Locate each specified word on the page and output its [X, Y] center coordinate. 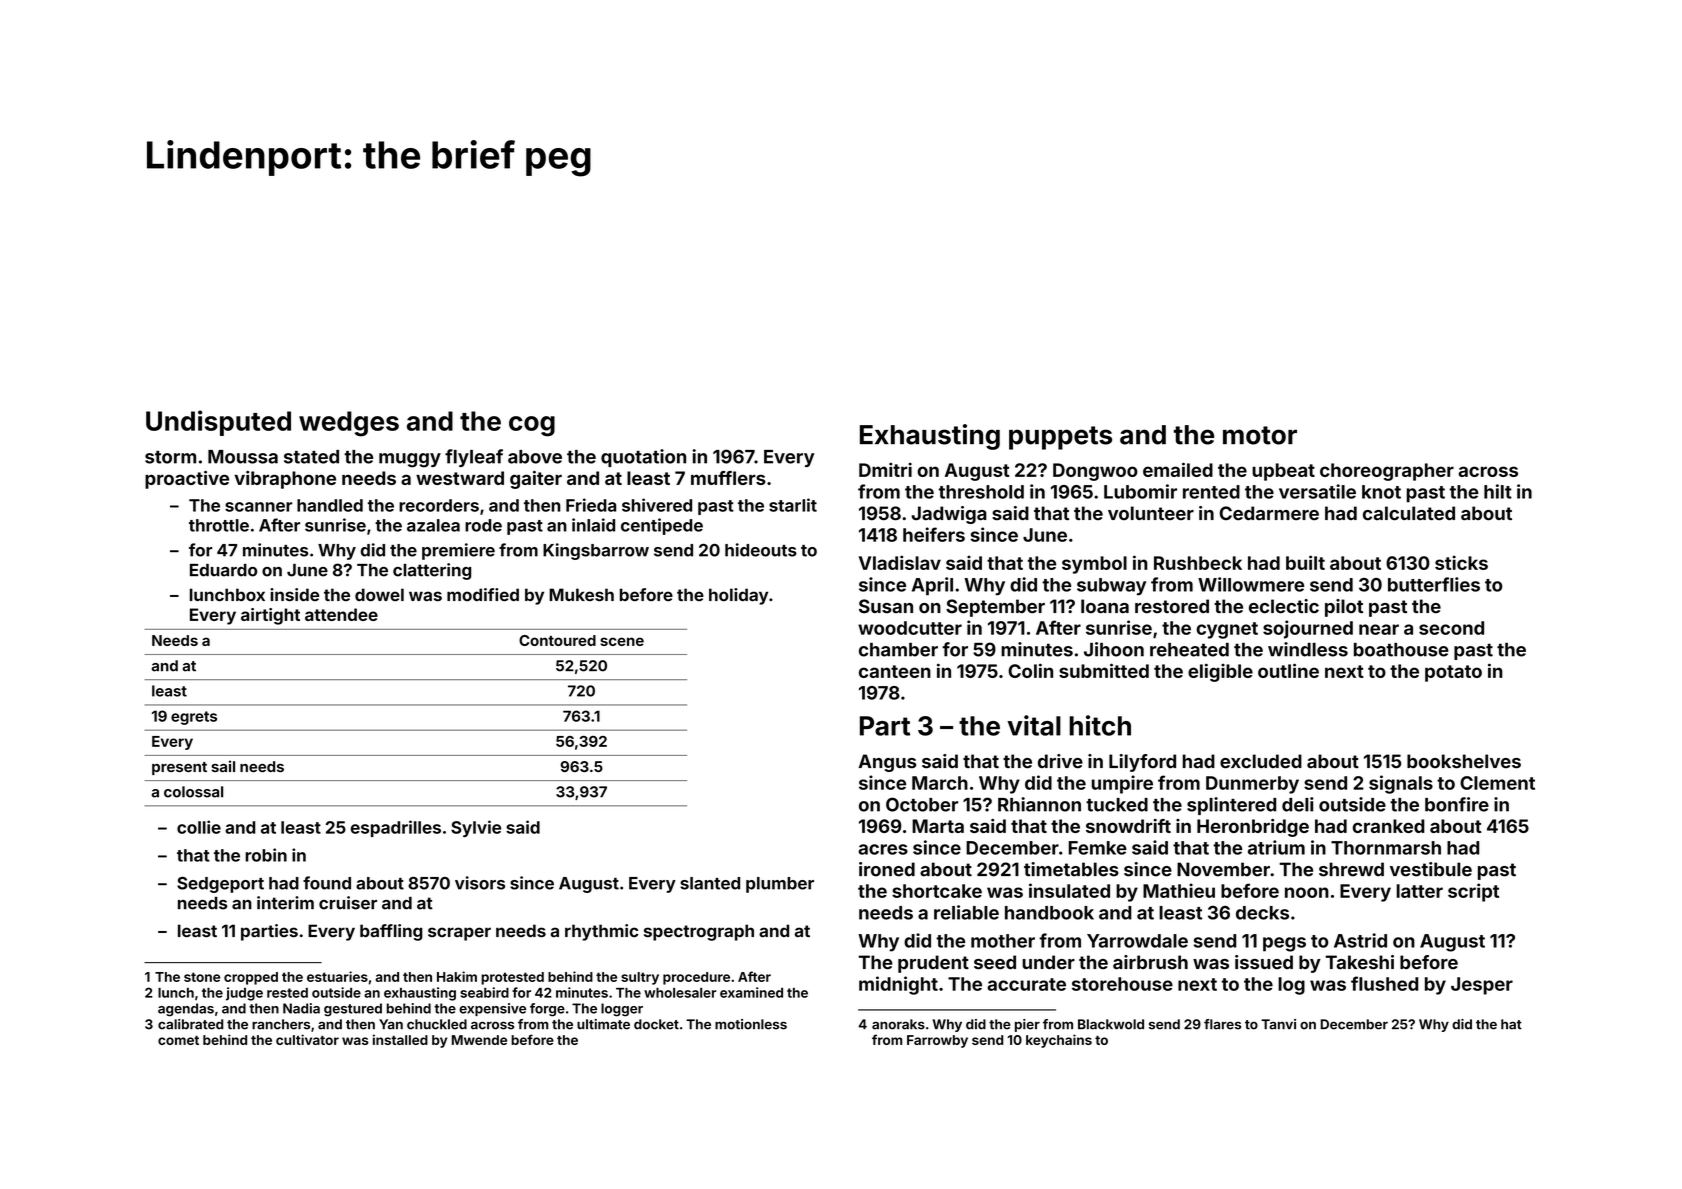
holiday [738, 596]
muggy [410, 460]
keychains [1059, 1041]
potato [1453, 673]
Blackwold [1111, 1024]
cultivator [307, 1039]
